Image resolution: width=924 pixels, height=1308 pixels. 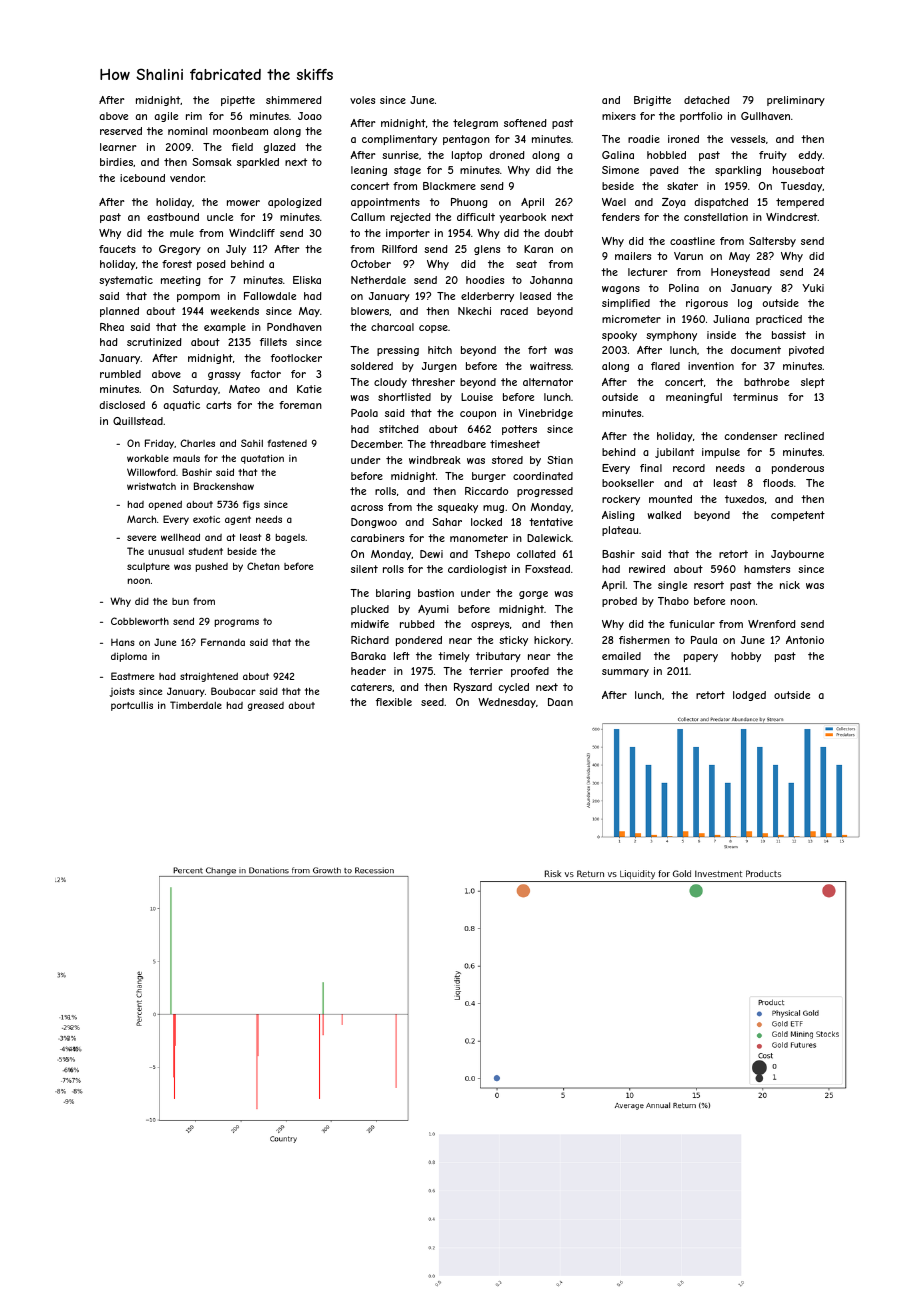 I want to click on lodged, so click(x=749, y=696).
